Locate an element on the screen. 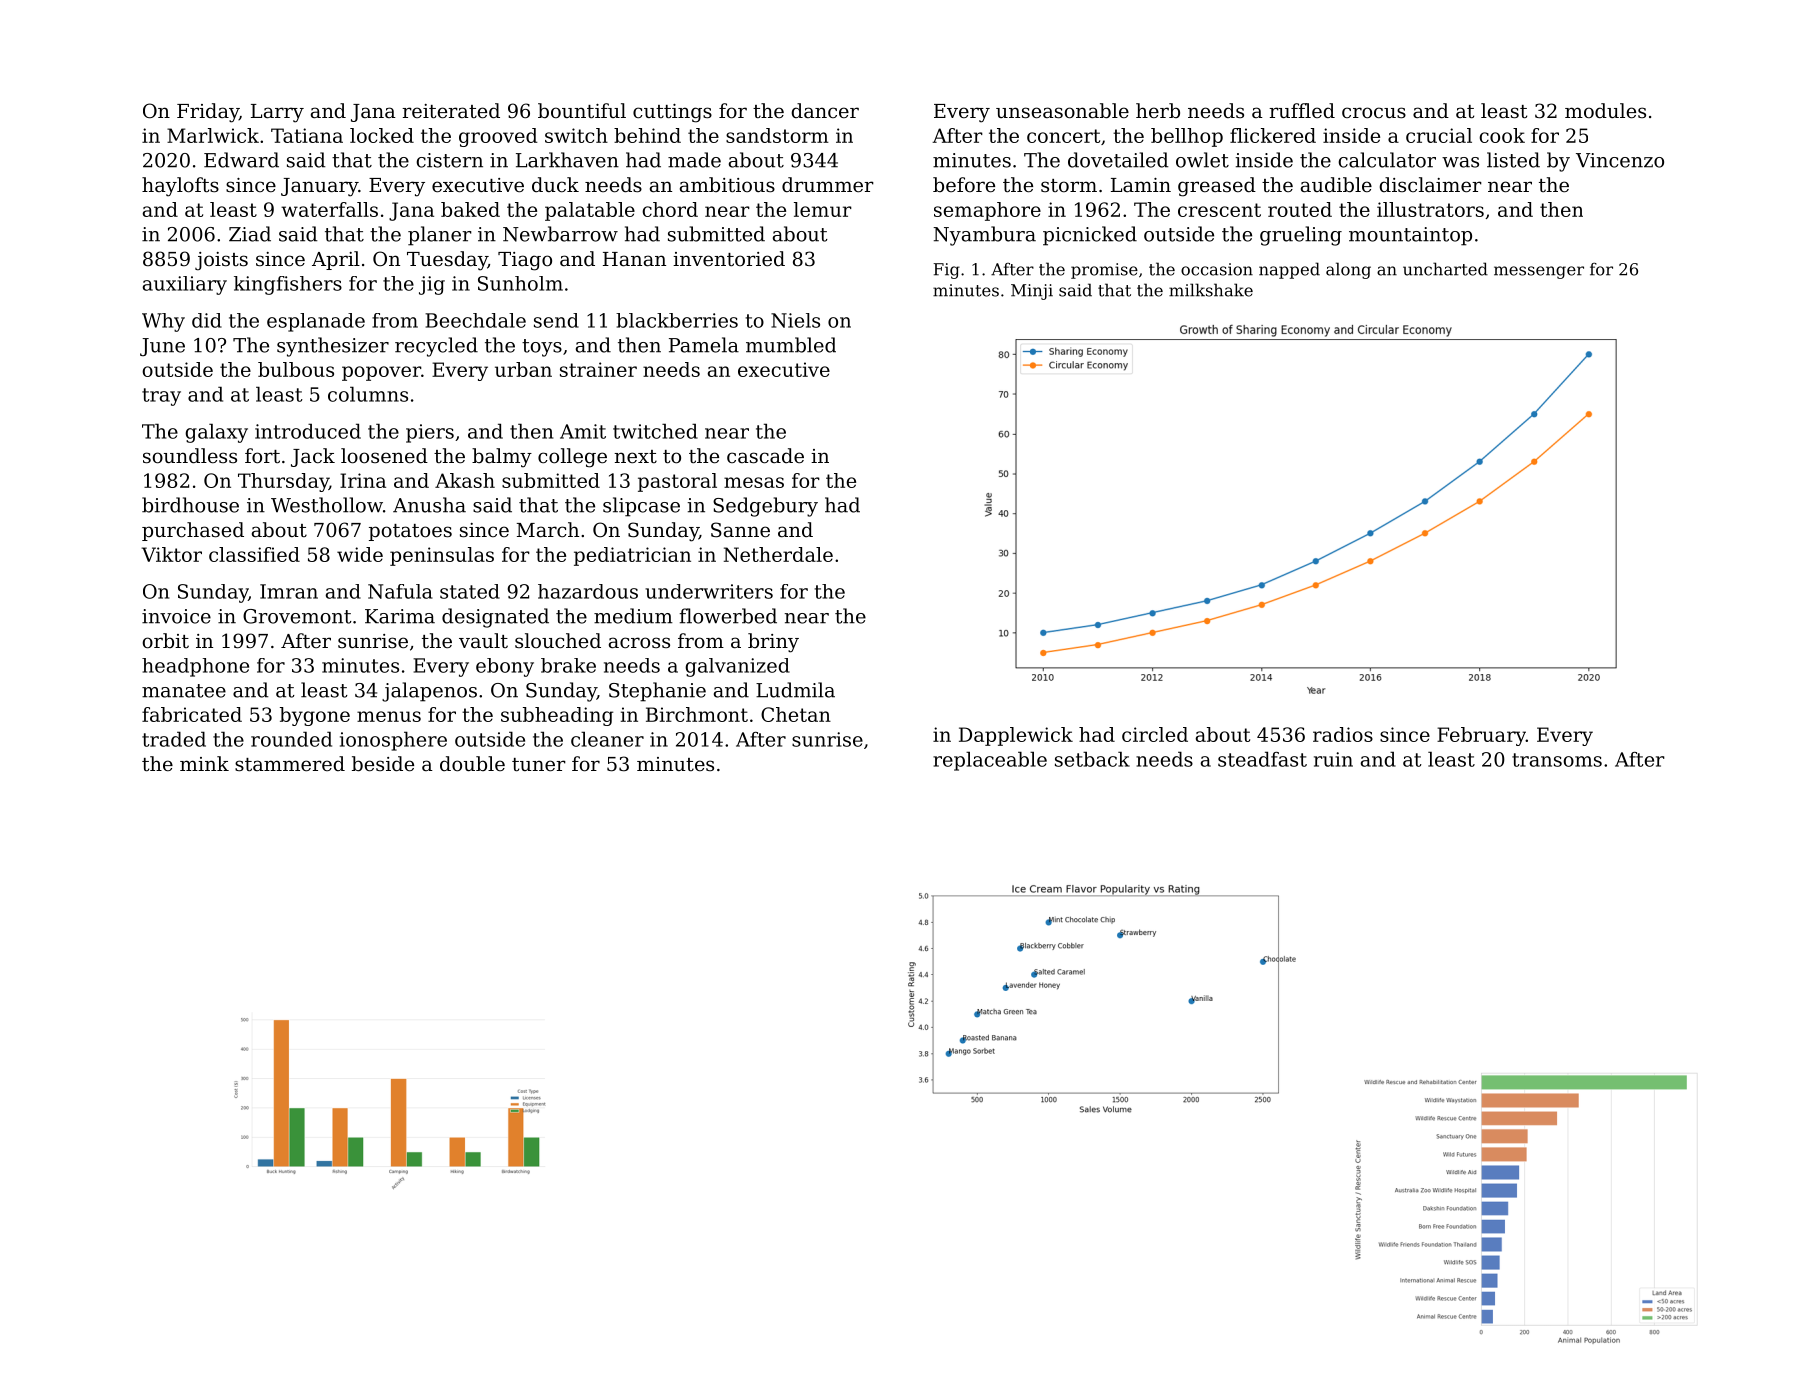  menus is located at coordinates (389, 716).
